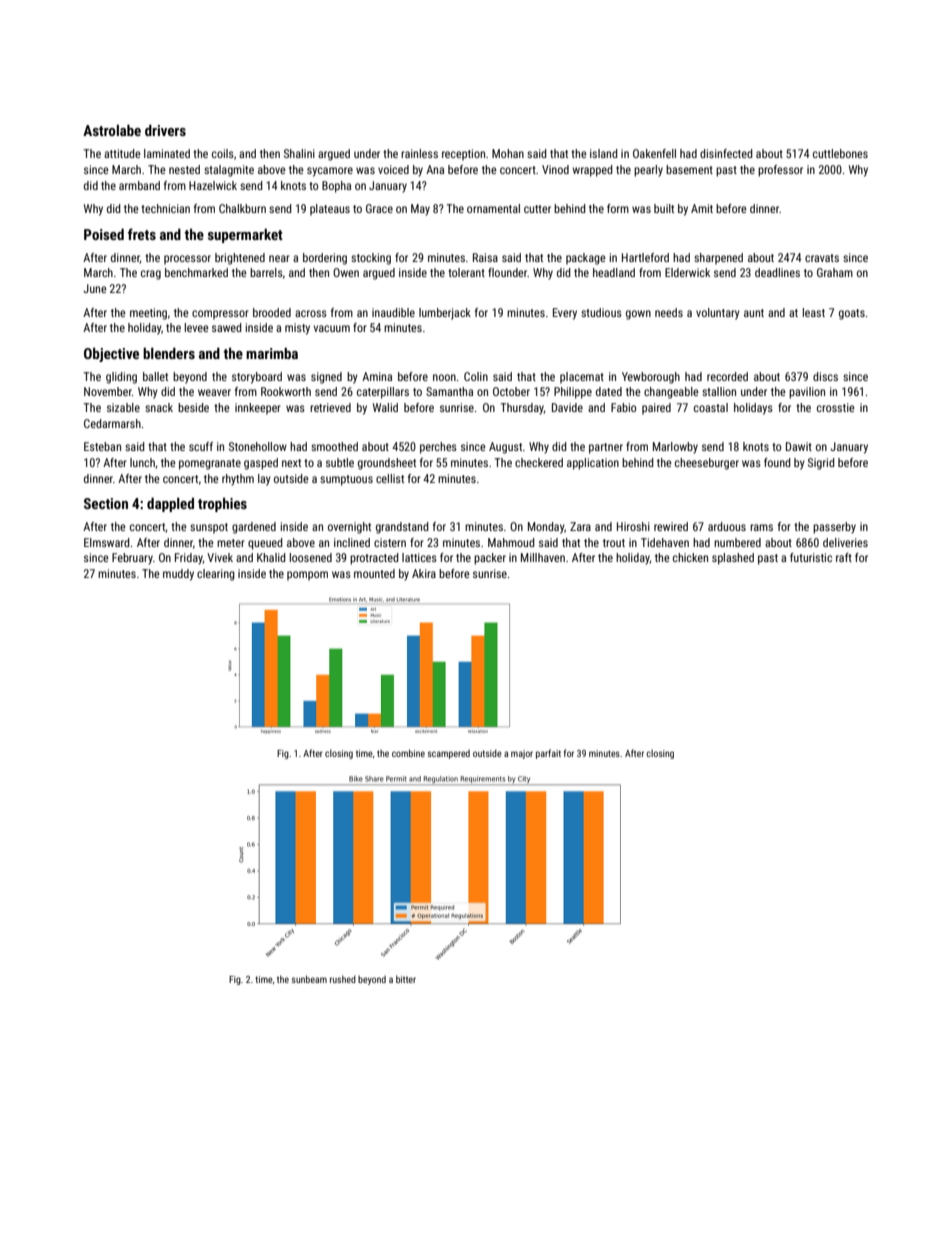 This page has height=1233, width=952. What do you see at coordinates (309, 979) in the page?
I see `sunbeam` at bounding box center [309, 979].
